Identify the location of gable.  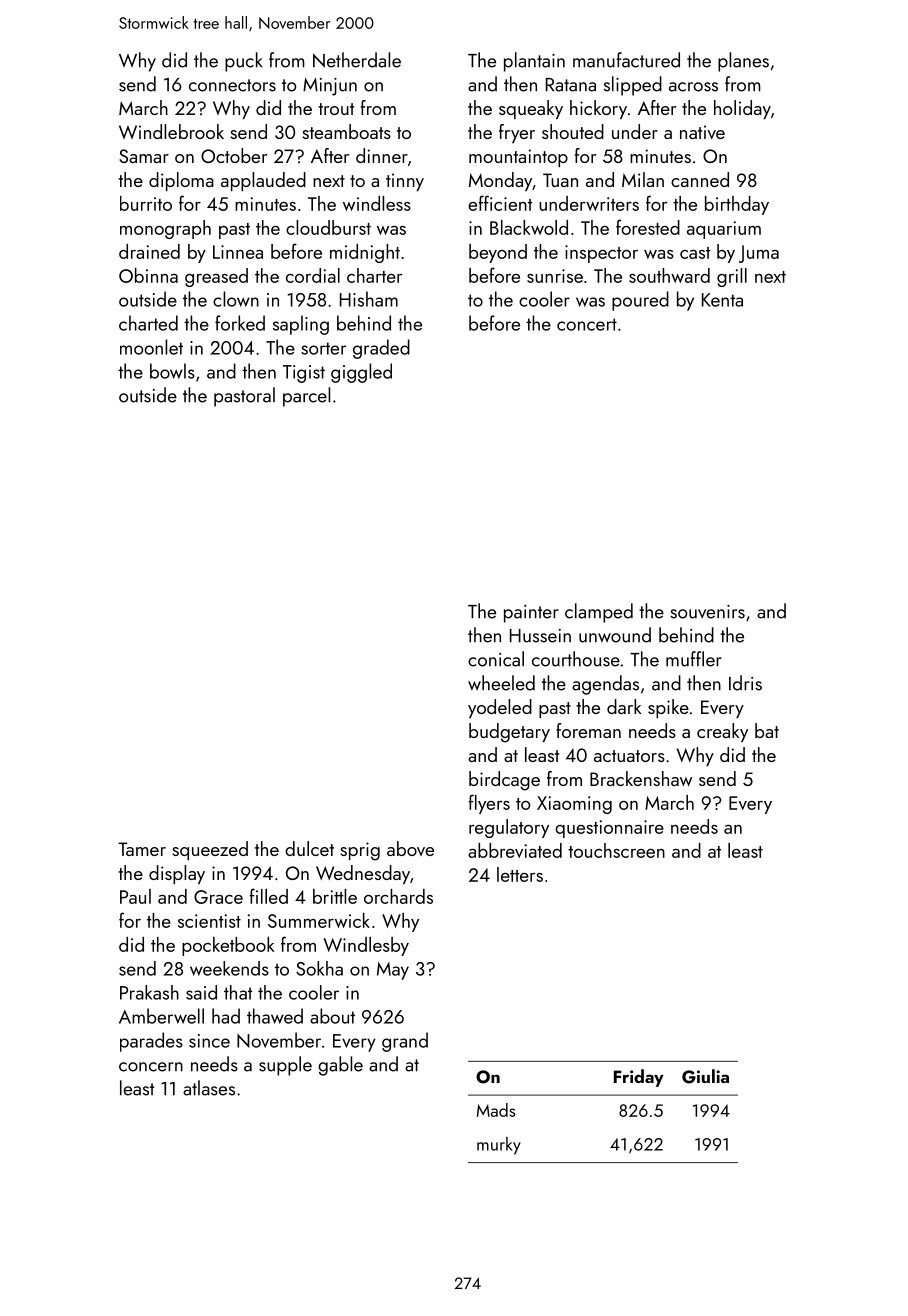
(340, 1066).
